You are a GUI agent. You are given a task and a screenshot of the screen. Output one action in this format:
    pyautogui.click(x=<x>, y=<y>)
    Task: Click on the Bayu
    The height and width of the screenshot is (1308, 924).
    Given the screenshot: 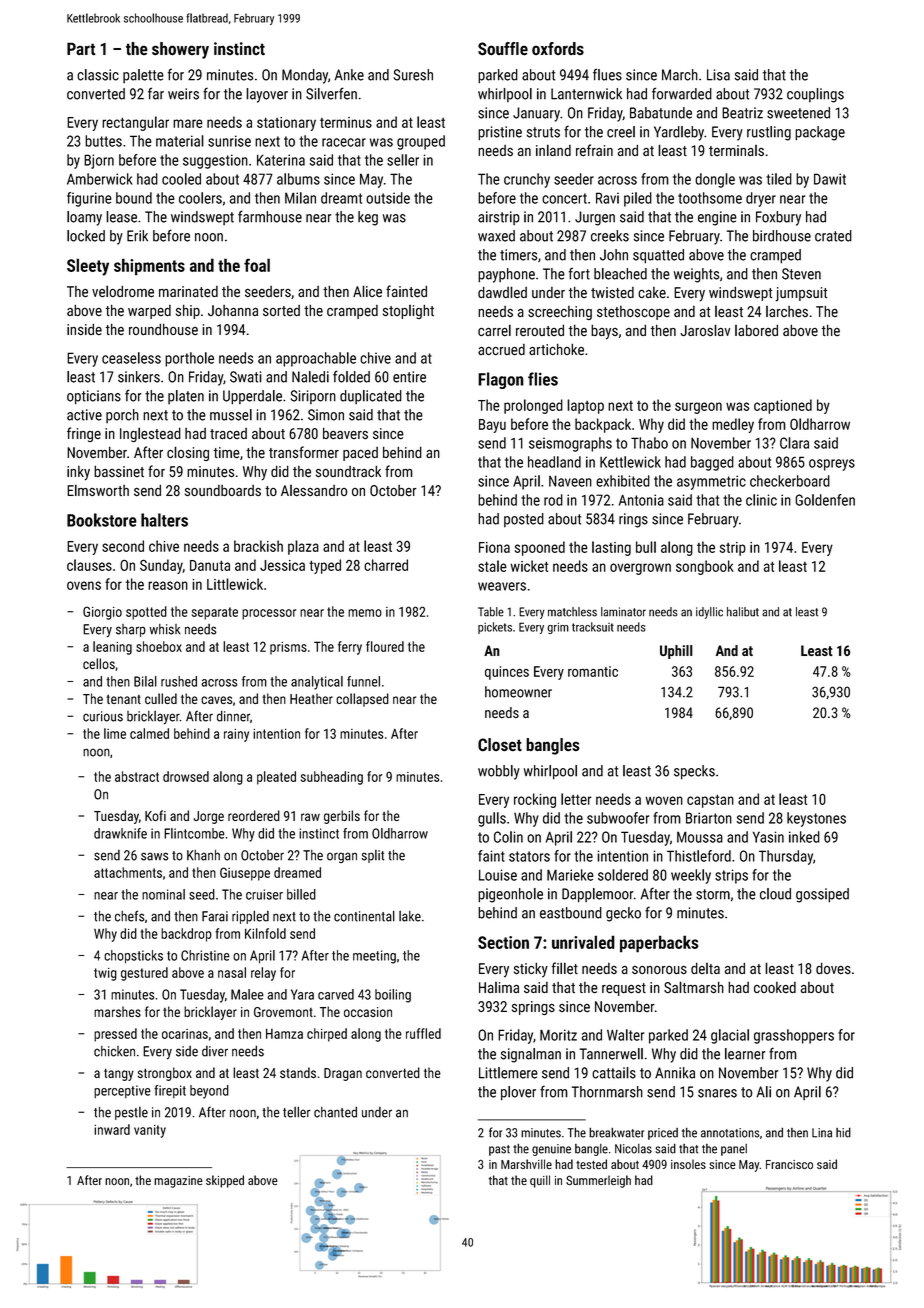 What is the action you would take?
    pyautogui.click(x=492, y=426)
